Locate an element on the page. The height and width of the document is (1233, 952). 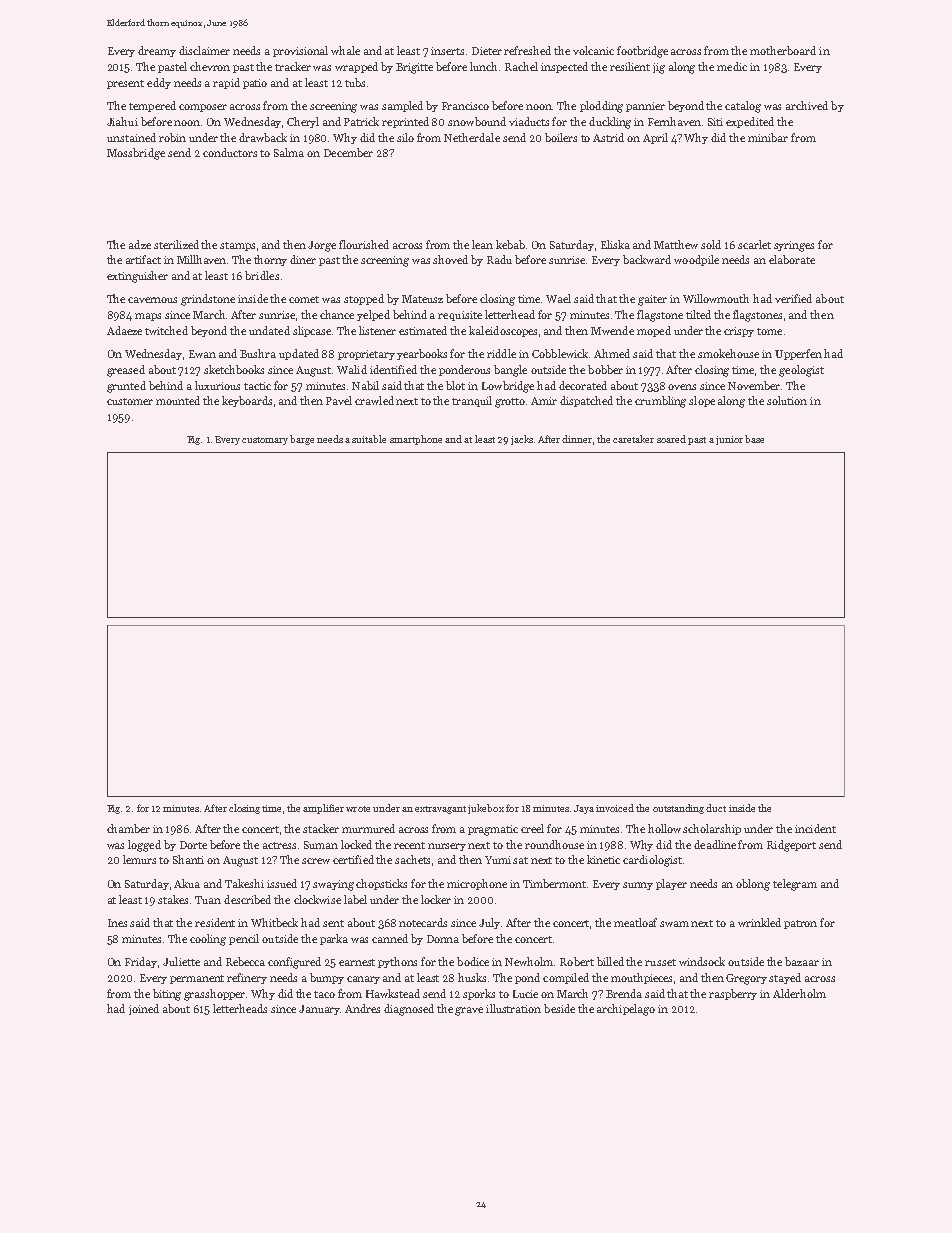
scarlet is located at coordinates (754, 244).
